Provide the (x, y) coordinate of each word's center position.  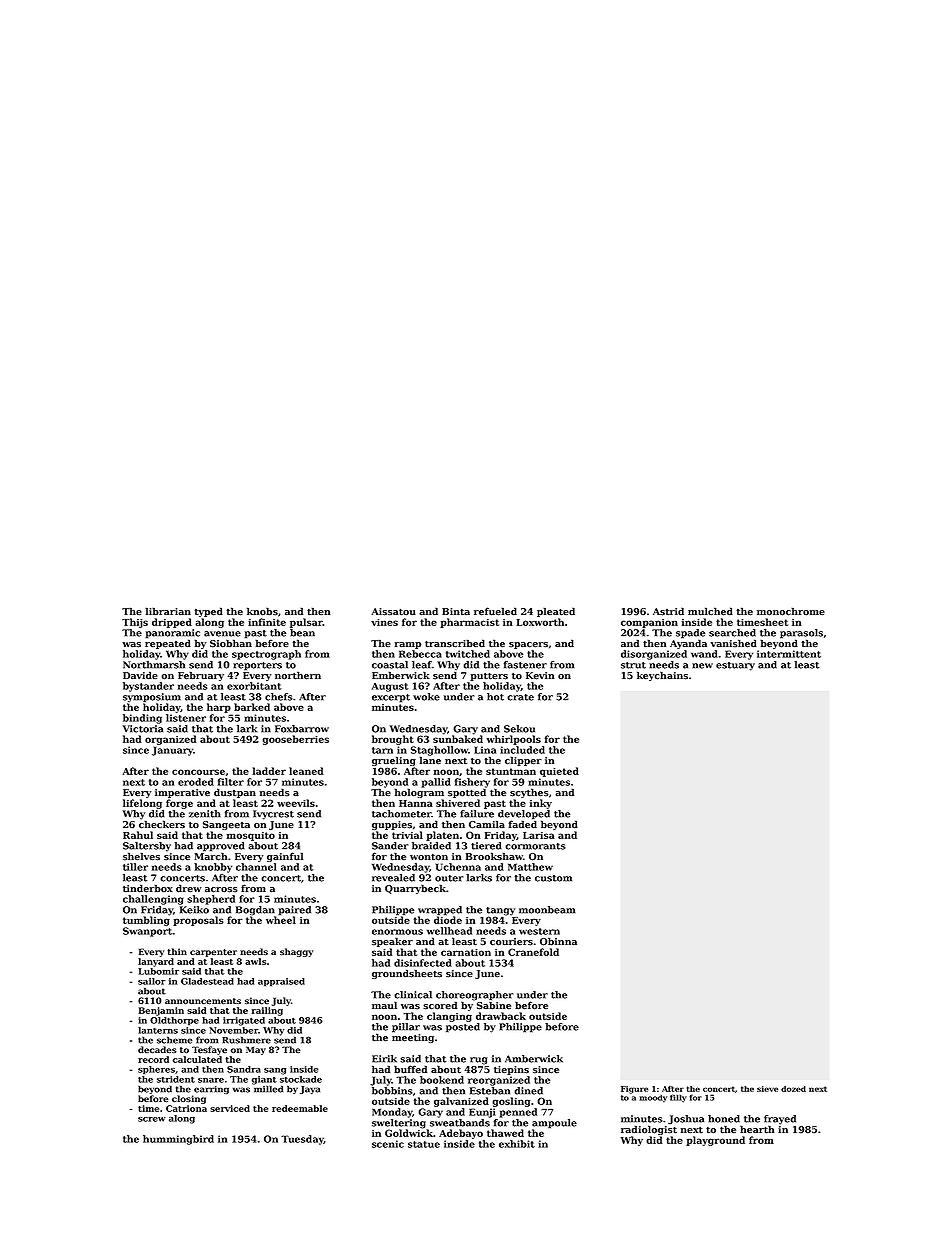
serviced (230, 1108)
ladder (269, 771)
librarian (168, 611)
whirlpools (514, 740)
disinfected (423, 963)
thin (177, 951)
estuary (735, 666)
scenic (388, 1144)
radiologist (649, 1130)
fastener (525, 665)
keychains (662, 676)
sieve (767, 1089)
